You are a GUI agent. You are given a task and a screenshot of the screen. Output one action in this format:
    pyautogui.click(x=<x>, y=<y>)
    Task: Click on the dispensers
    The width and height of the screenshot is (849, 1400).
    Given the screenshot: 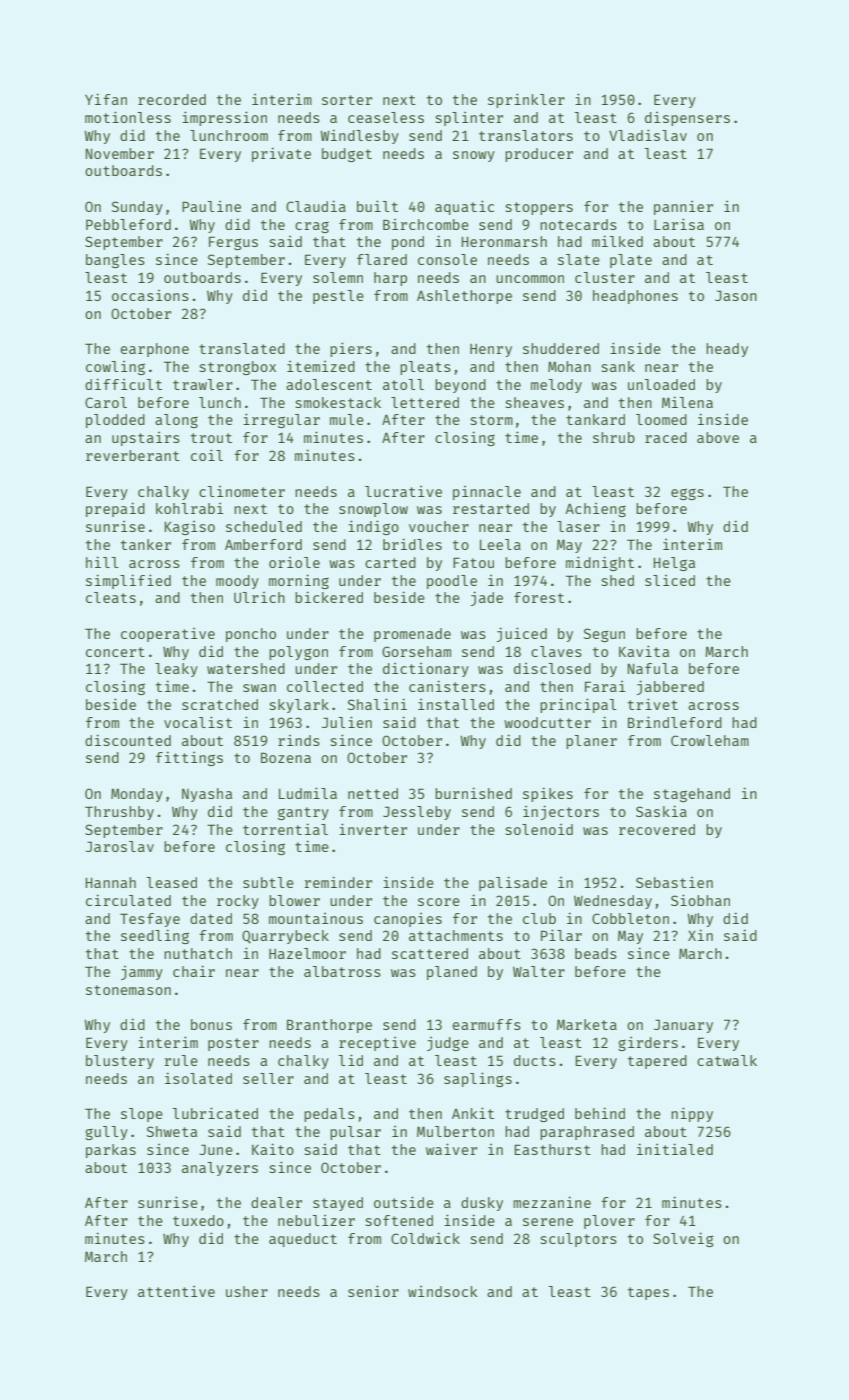 What is the action you would take?
    pyautogui.click(x=687, y=119)
